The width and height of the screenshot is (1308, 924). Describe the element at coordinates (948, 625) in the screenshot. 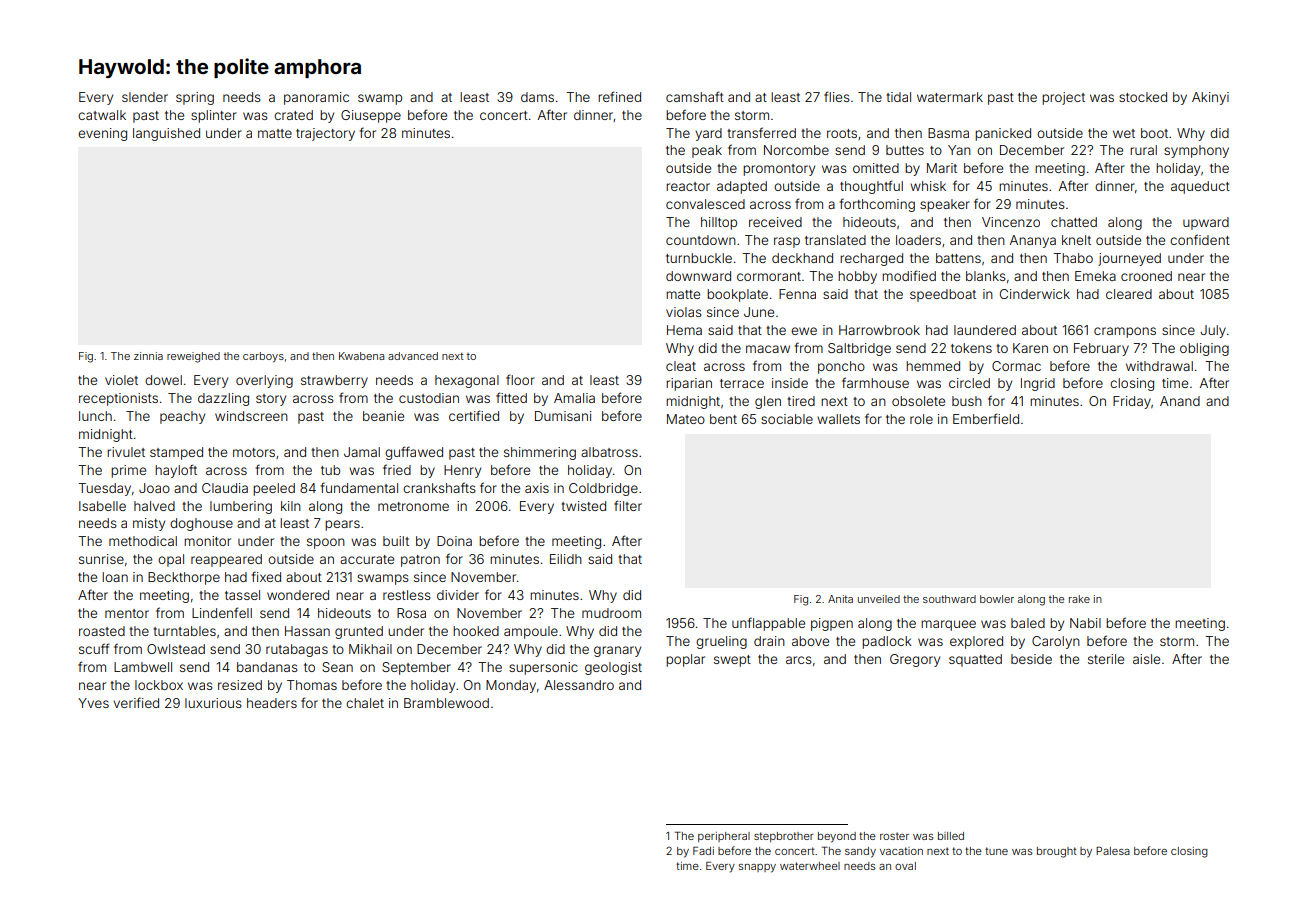

I see `marquee` at that location.
